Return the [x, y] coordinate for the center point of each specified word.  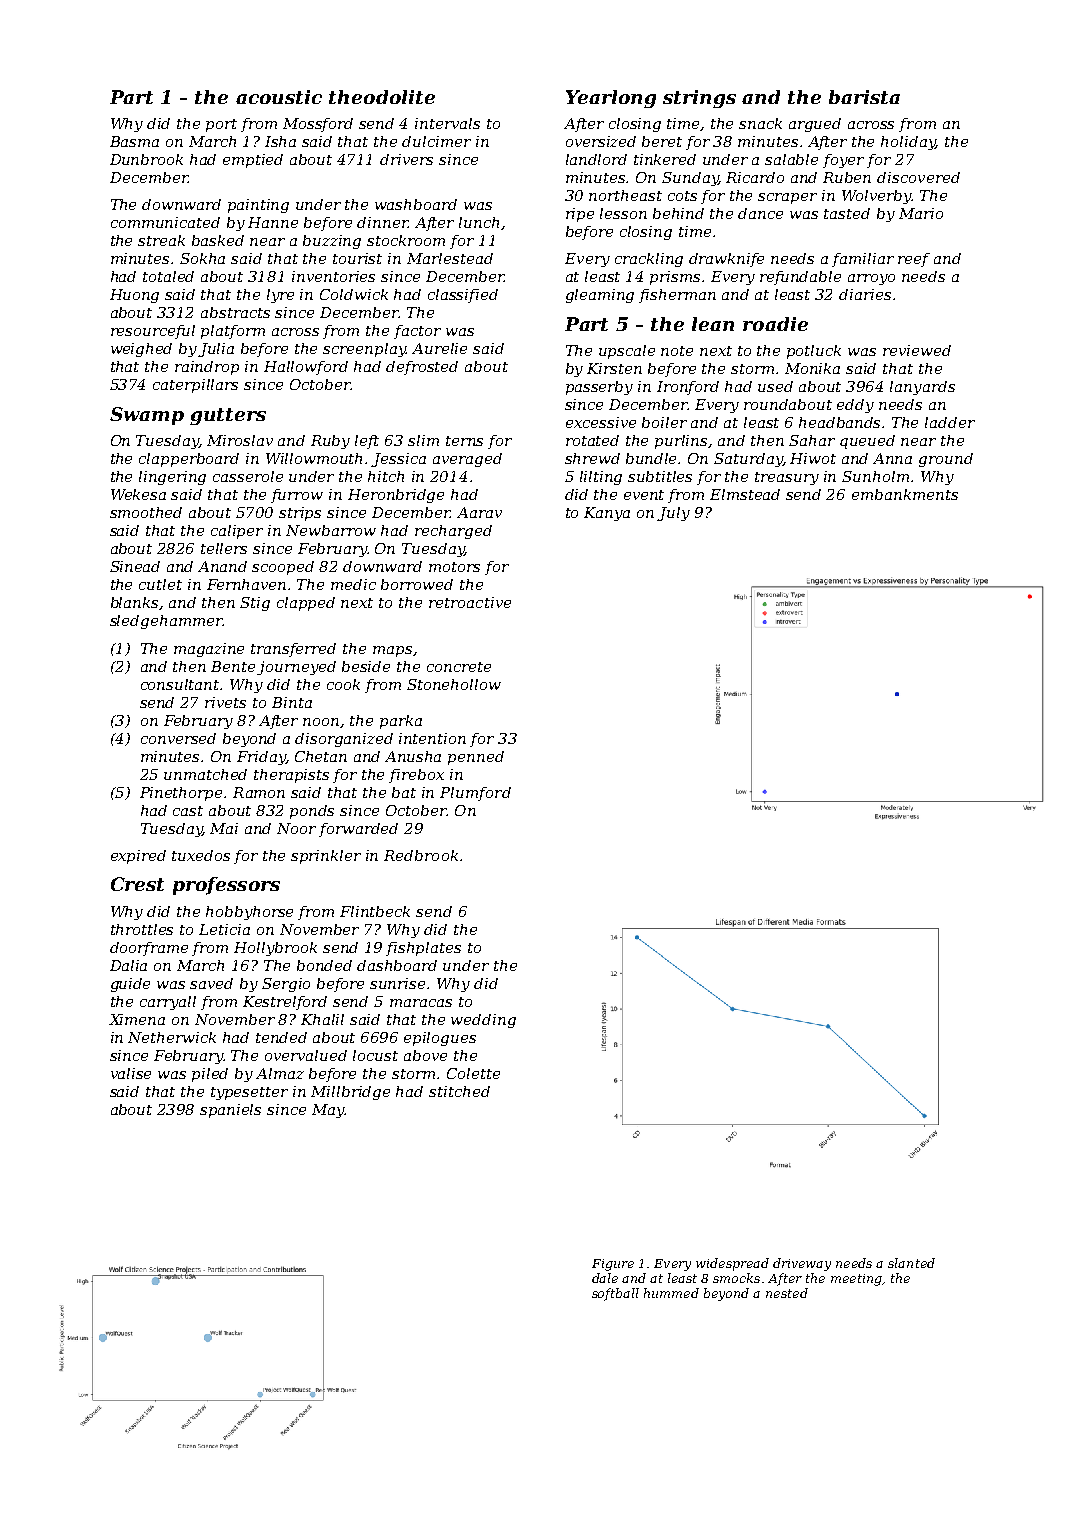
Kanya [607, 514]
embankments [905, 494]
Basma [134, 141]
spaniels [230, 1111]
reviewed [917, 350]
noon [321, 722]
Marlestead [450, 258]
